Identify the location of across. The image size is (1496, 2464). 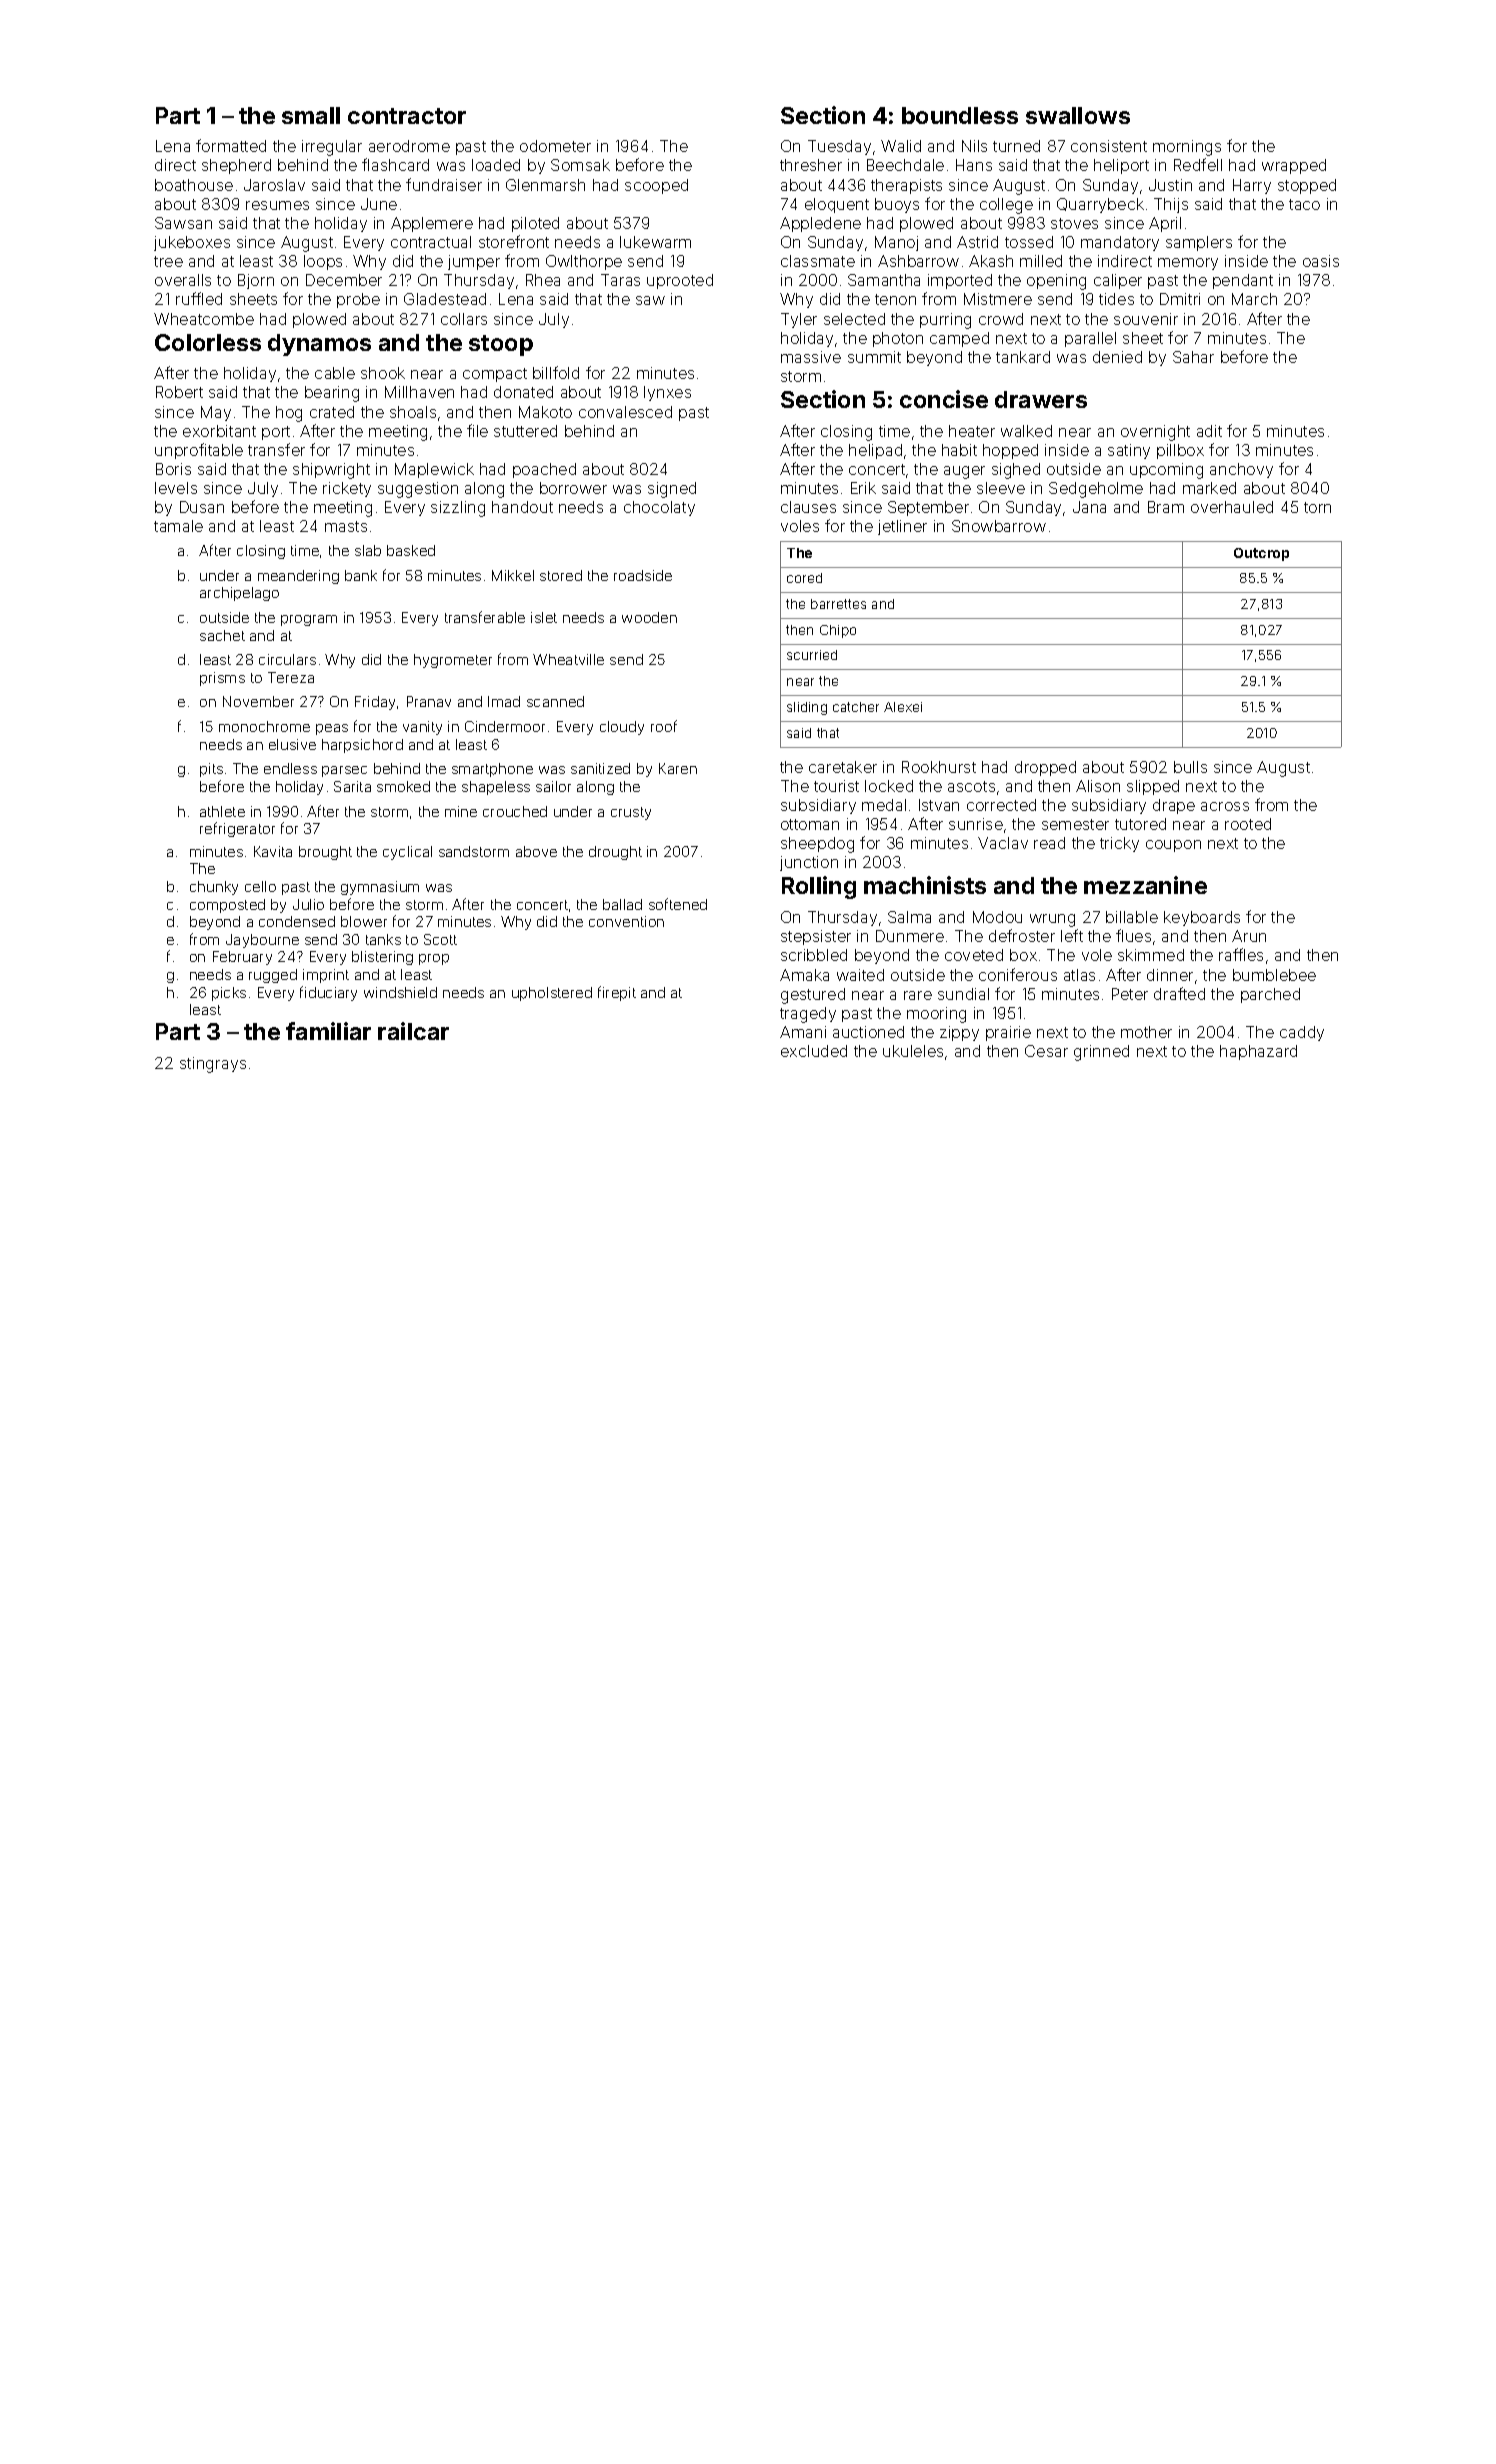
(1225, 806).
